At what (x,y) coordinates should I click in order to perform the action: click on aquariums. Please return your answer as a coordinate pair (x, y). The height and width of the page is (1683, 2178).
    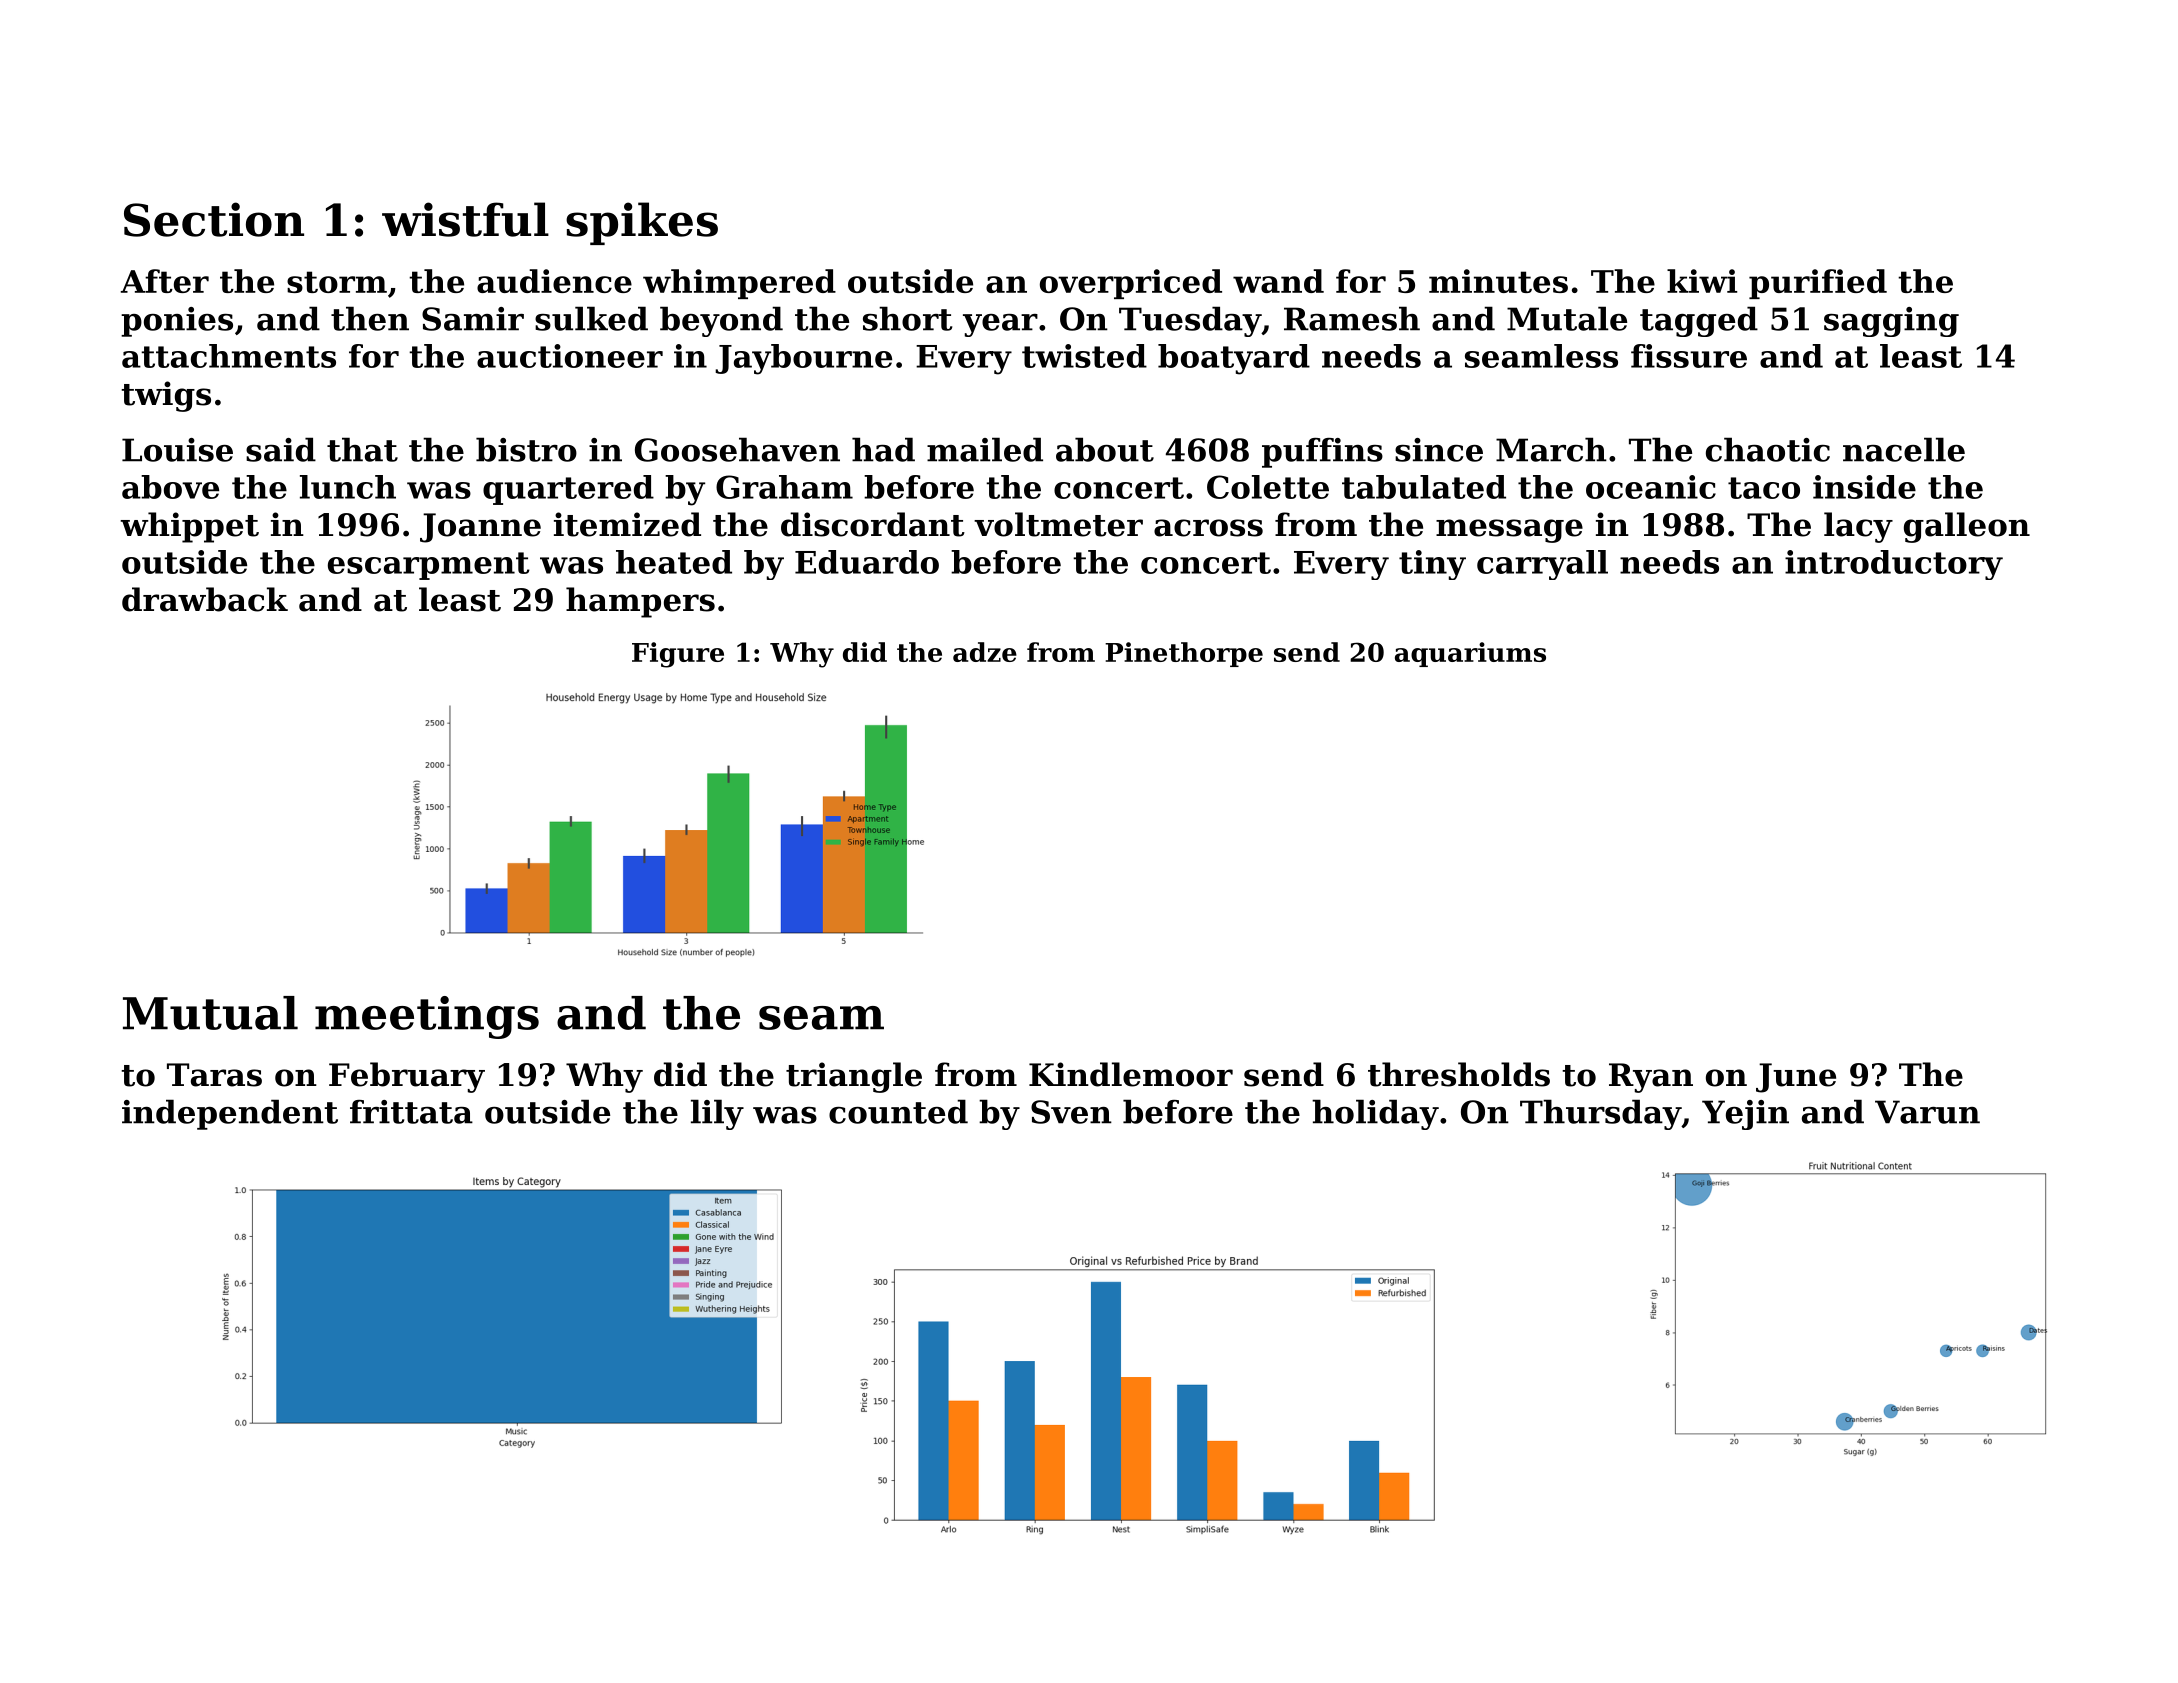
    Looking at the image, I should click on (1470, 654).
